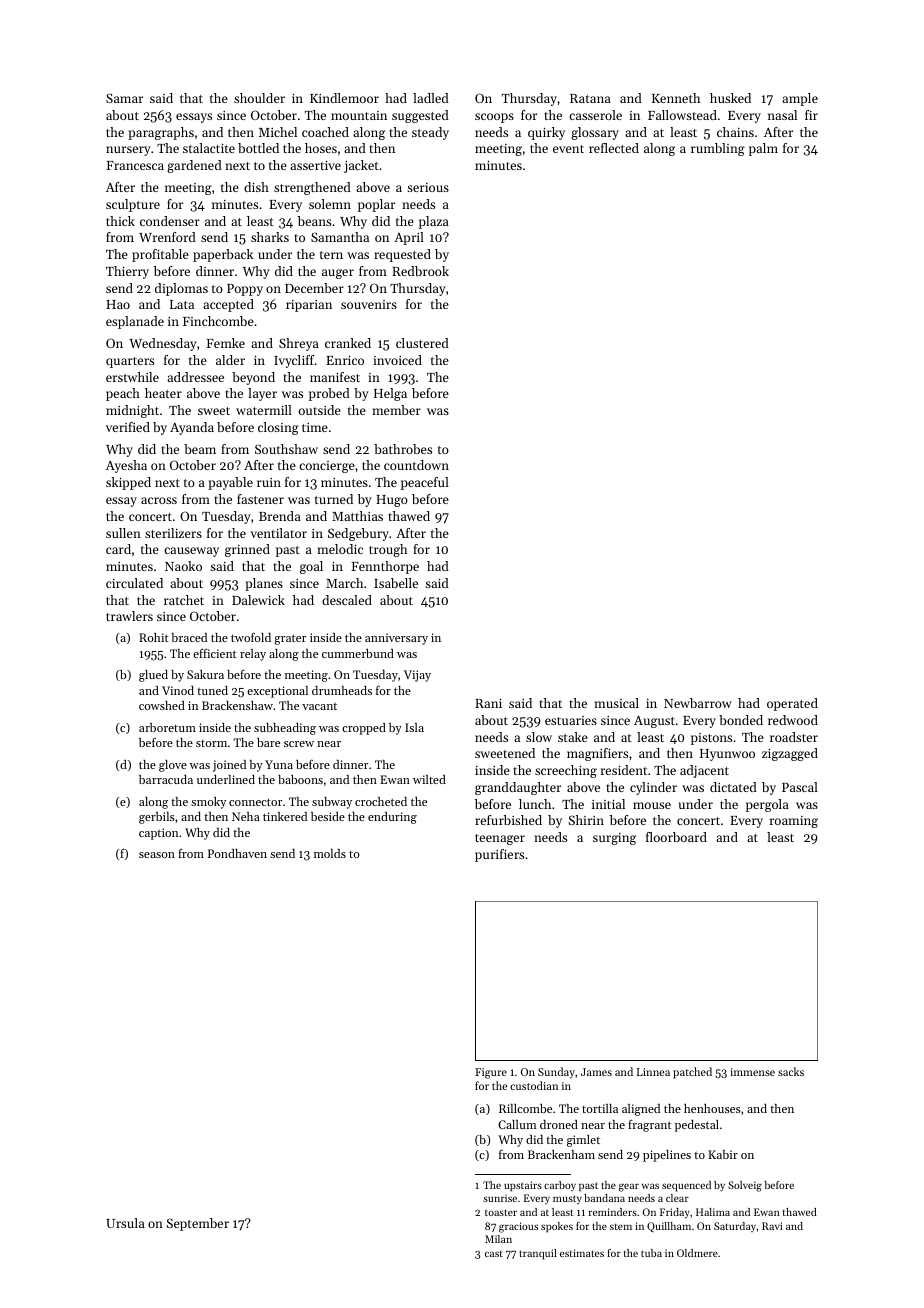 This screenshot has width=924, height=1308. Describe the element at coordinates (792, 704) in the screenshot. I see `operated` at that location.
